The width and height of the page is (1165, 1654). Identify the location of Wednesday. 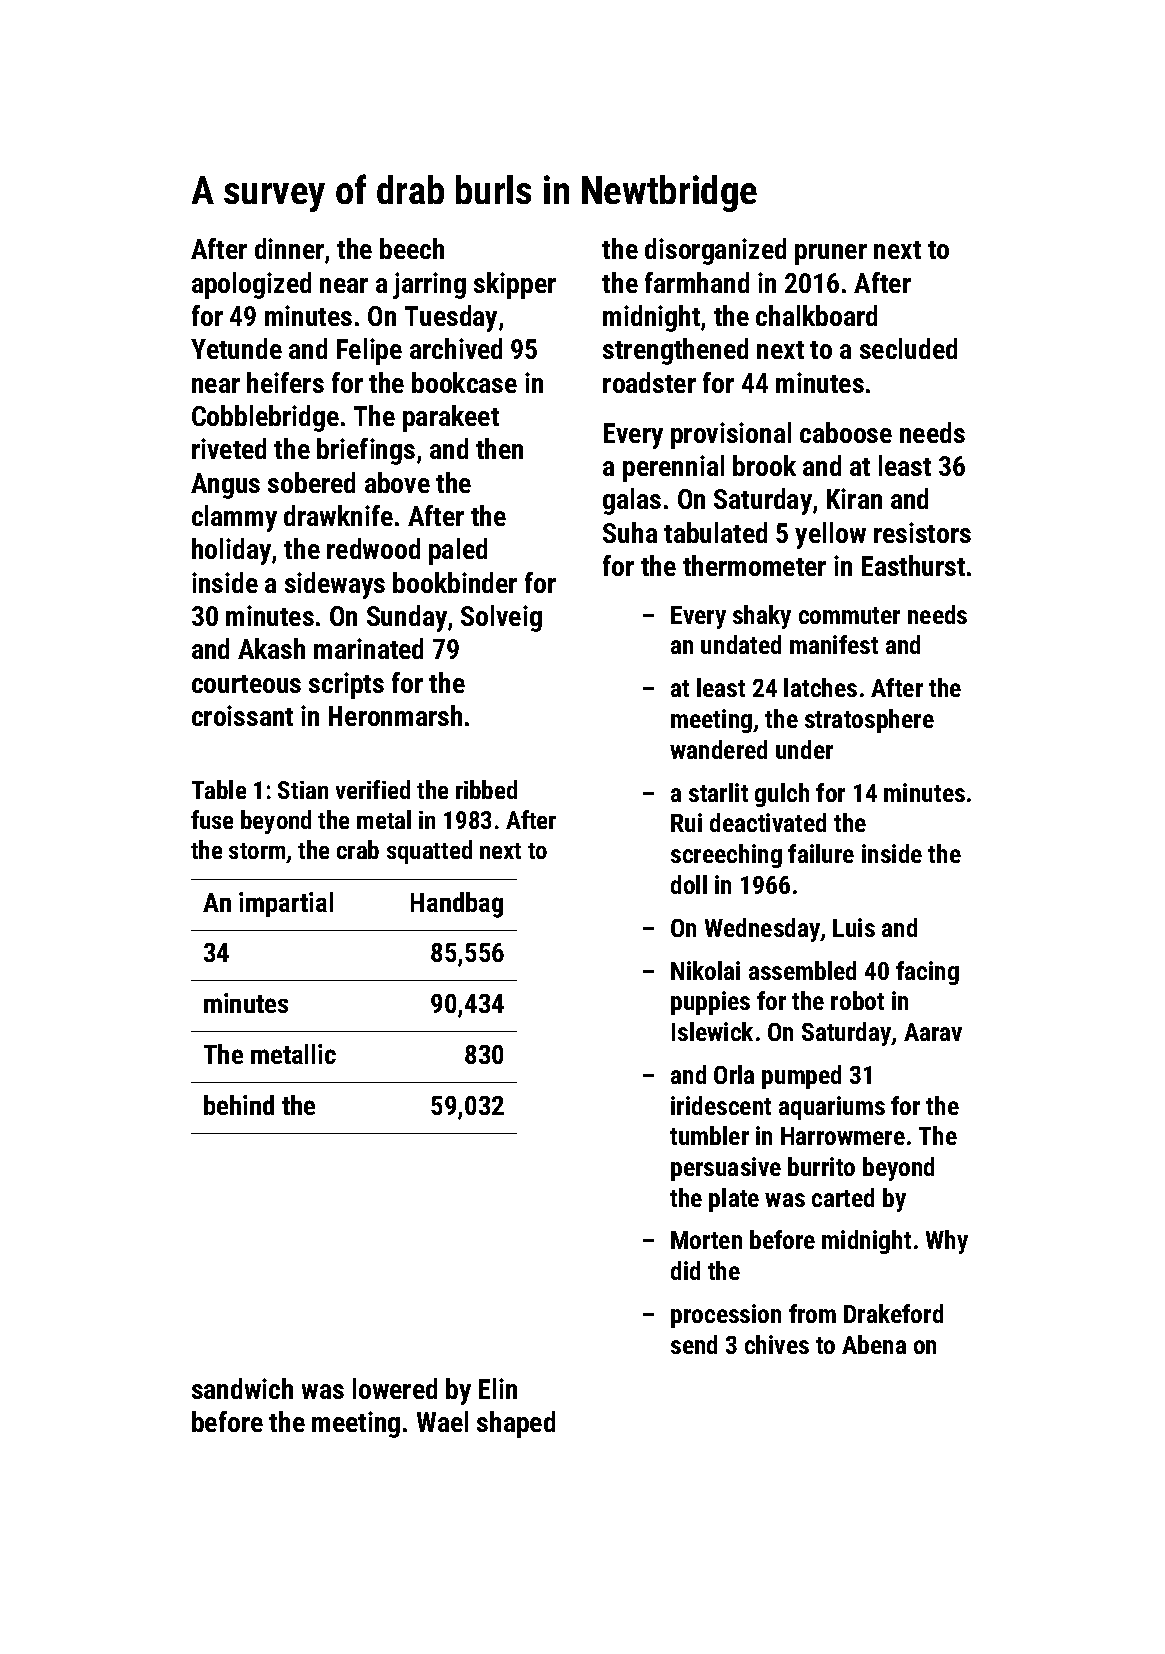
(763, 930).
